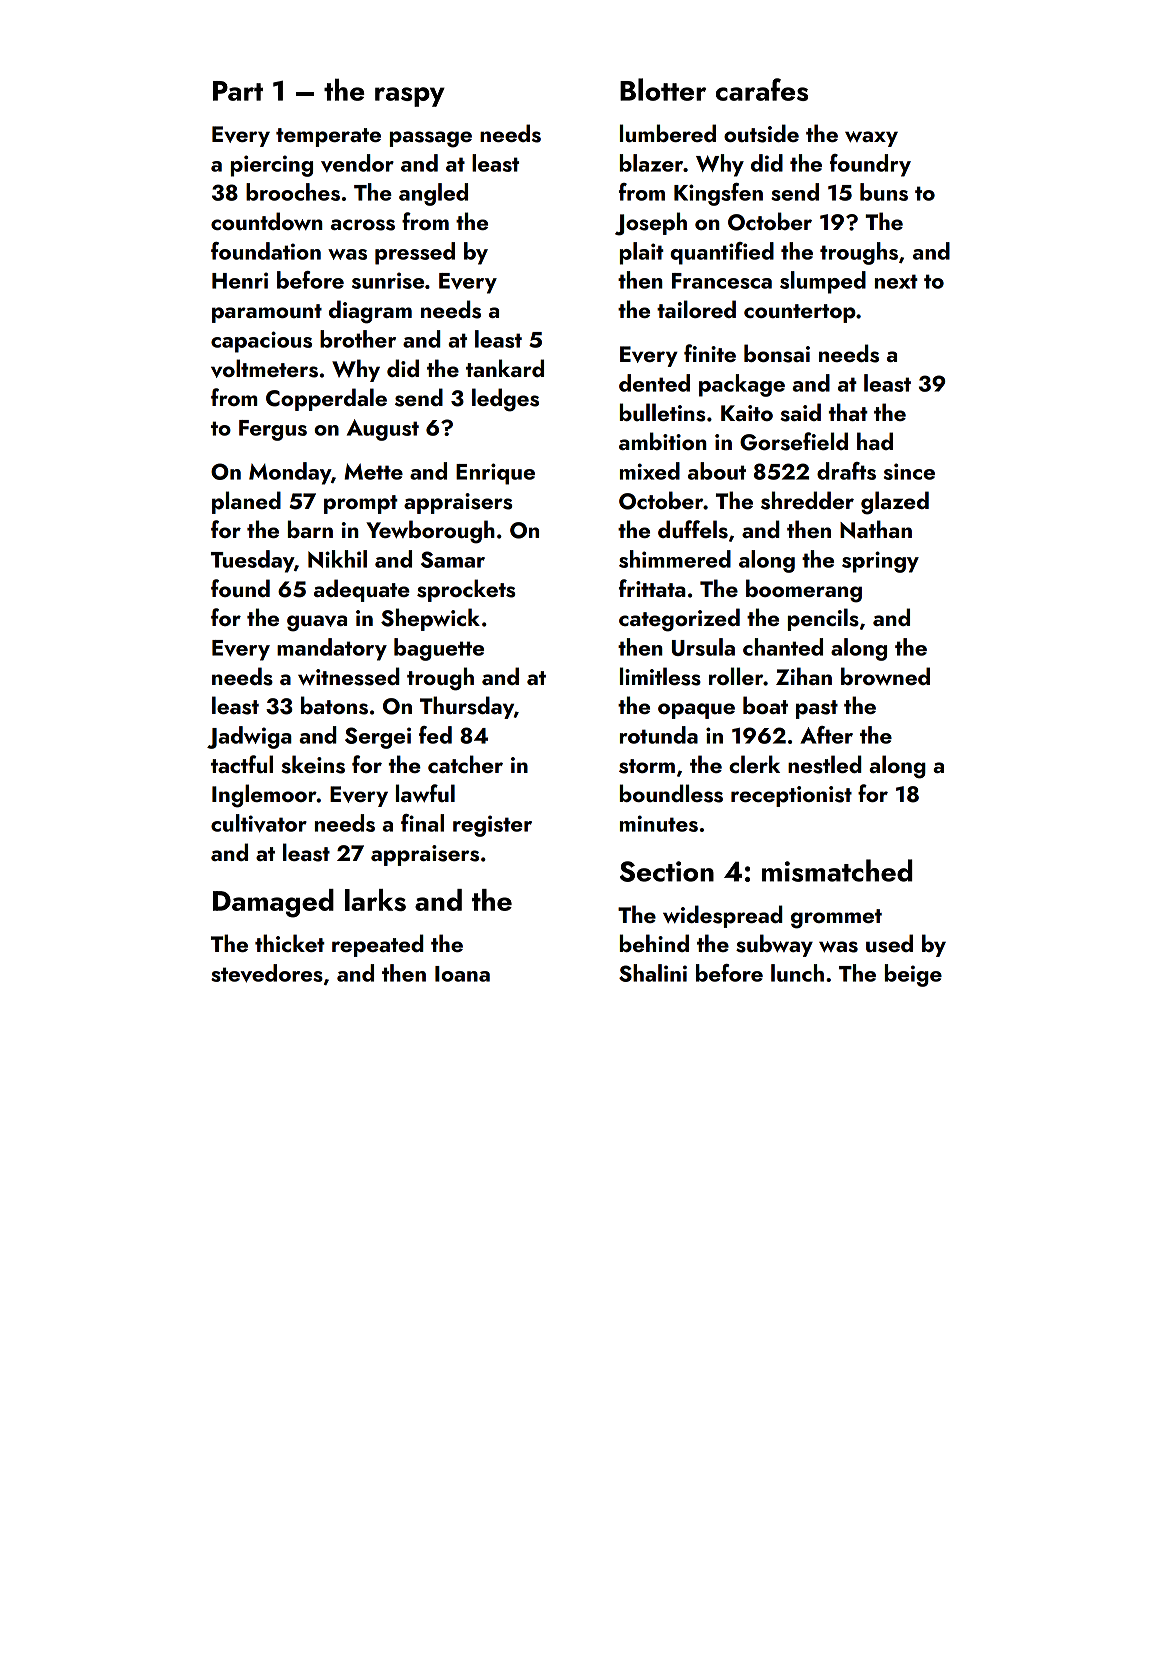 The width and height of the page is (1165, 1654). Describe the element at coordinates (317, 623) in the page. I see `guava` at that location.
